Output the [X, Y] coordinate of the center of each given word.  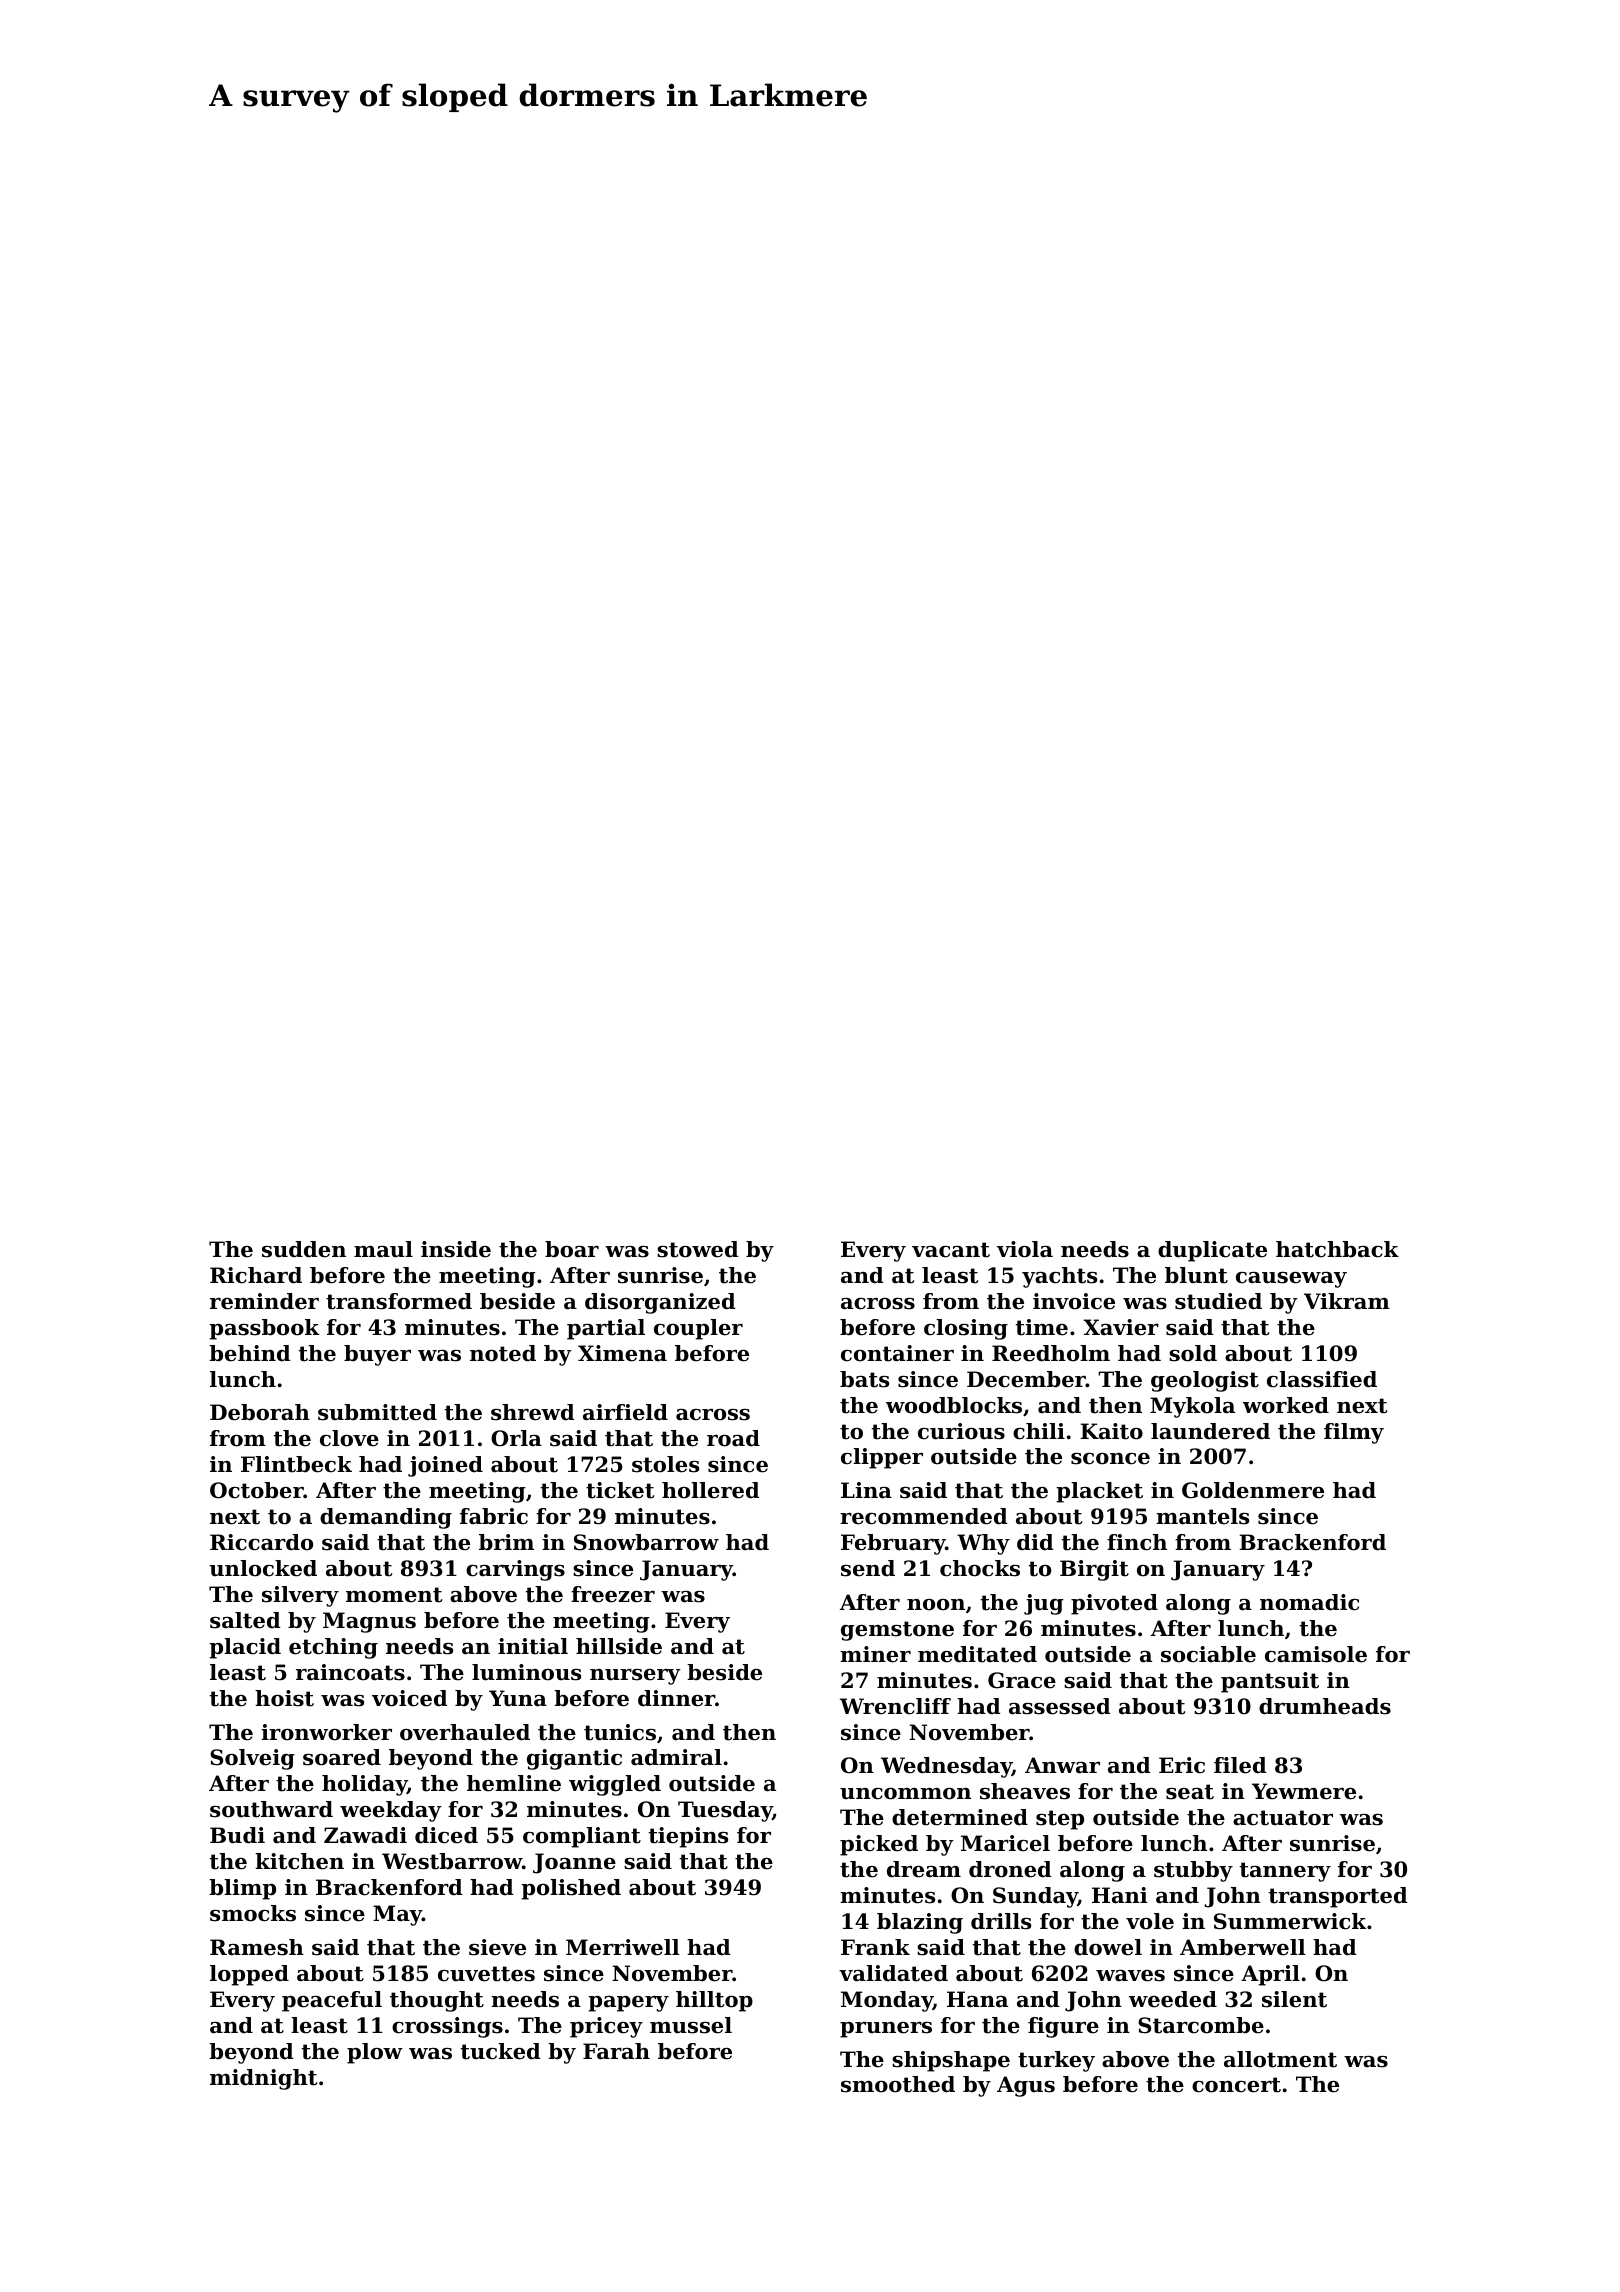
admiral [676, 1757]
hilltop [714, 2001]
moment [394, 1595]
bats [864, 1379]
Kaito [1111, 1431]
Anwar [1062, 1765]
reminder [264, 1301]
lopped [249, 1975]
